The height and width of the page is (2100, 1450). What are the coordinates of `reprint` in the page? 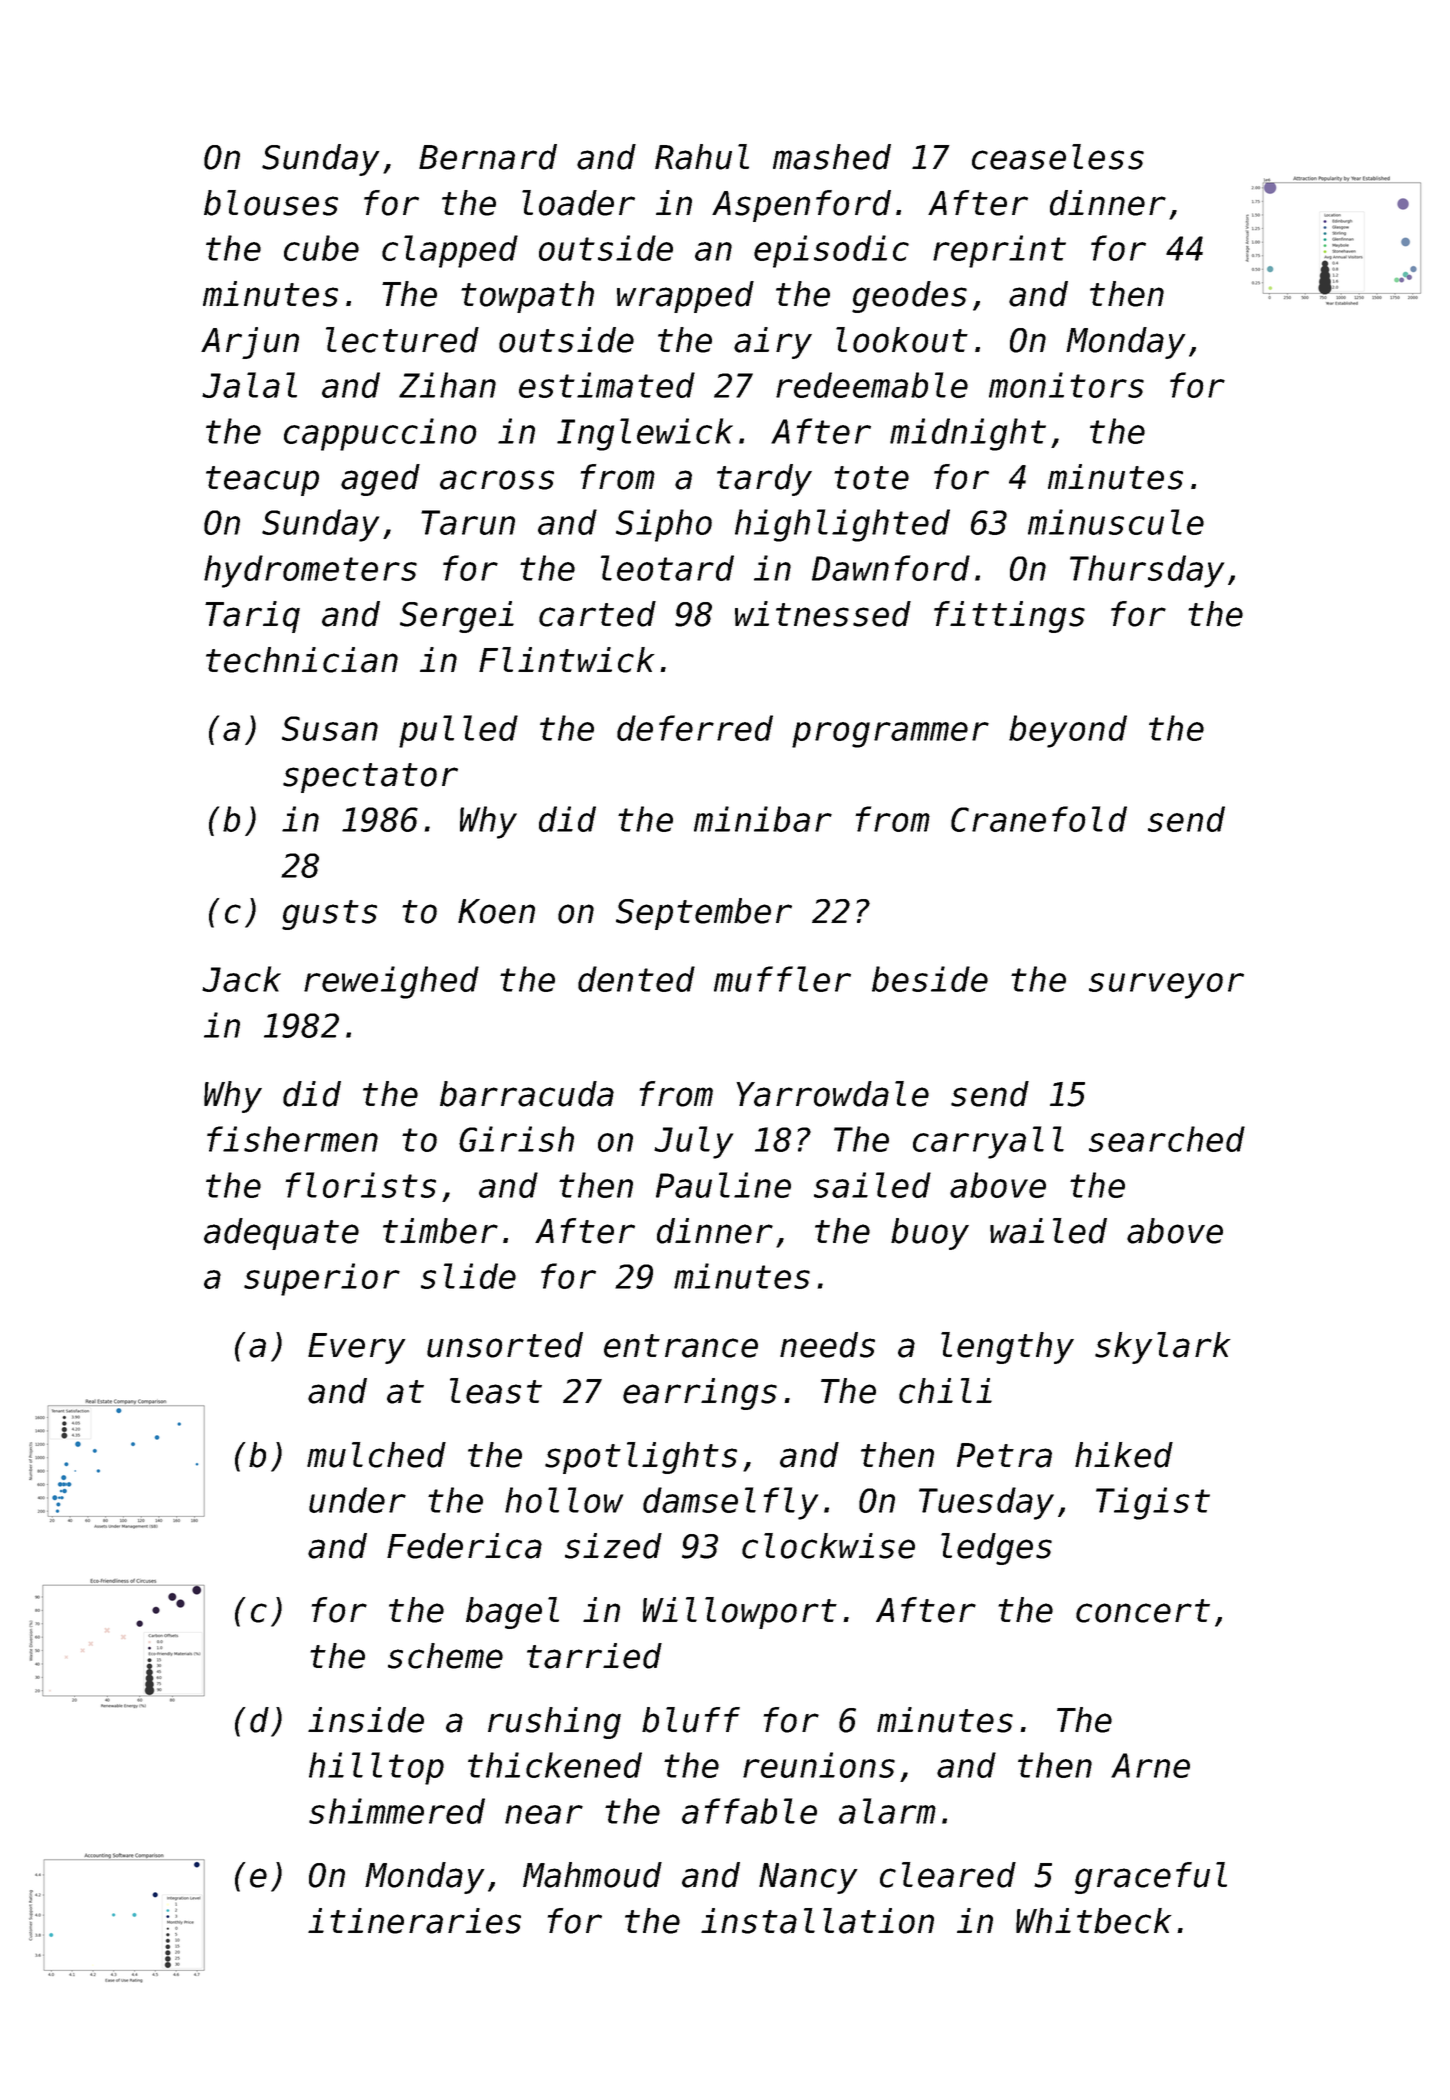 It's located at (999, 251).
